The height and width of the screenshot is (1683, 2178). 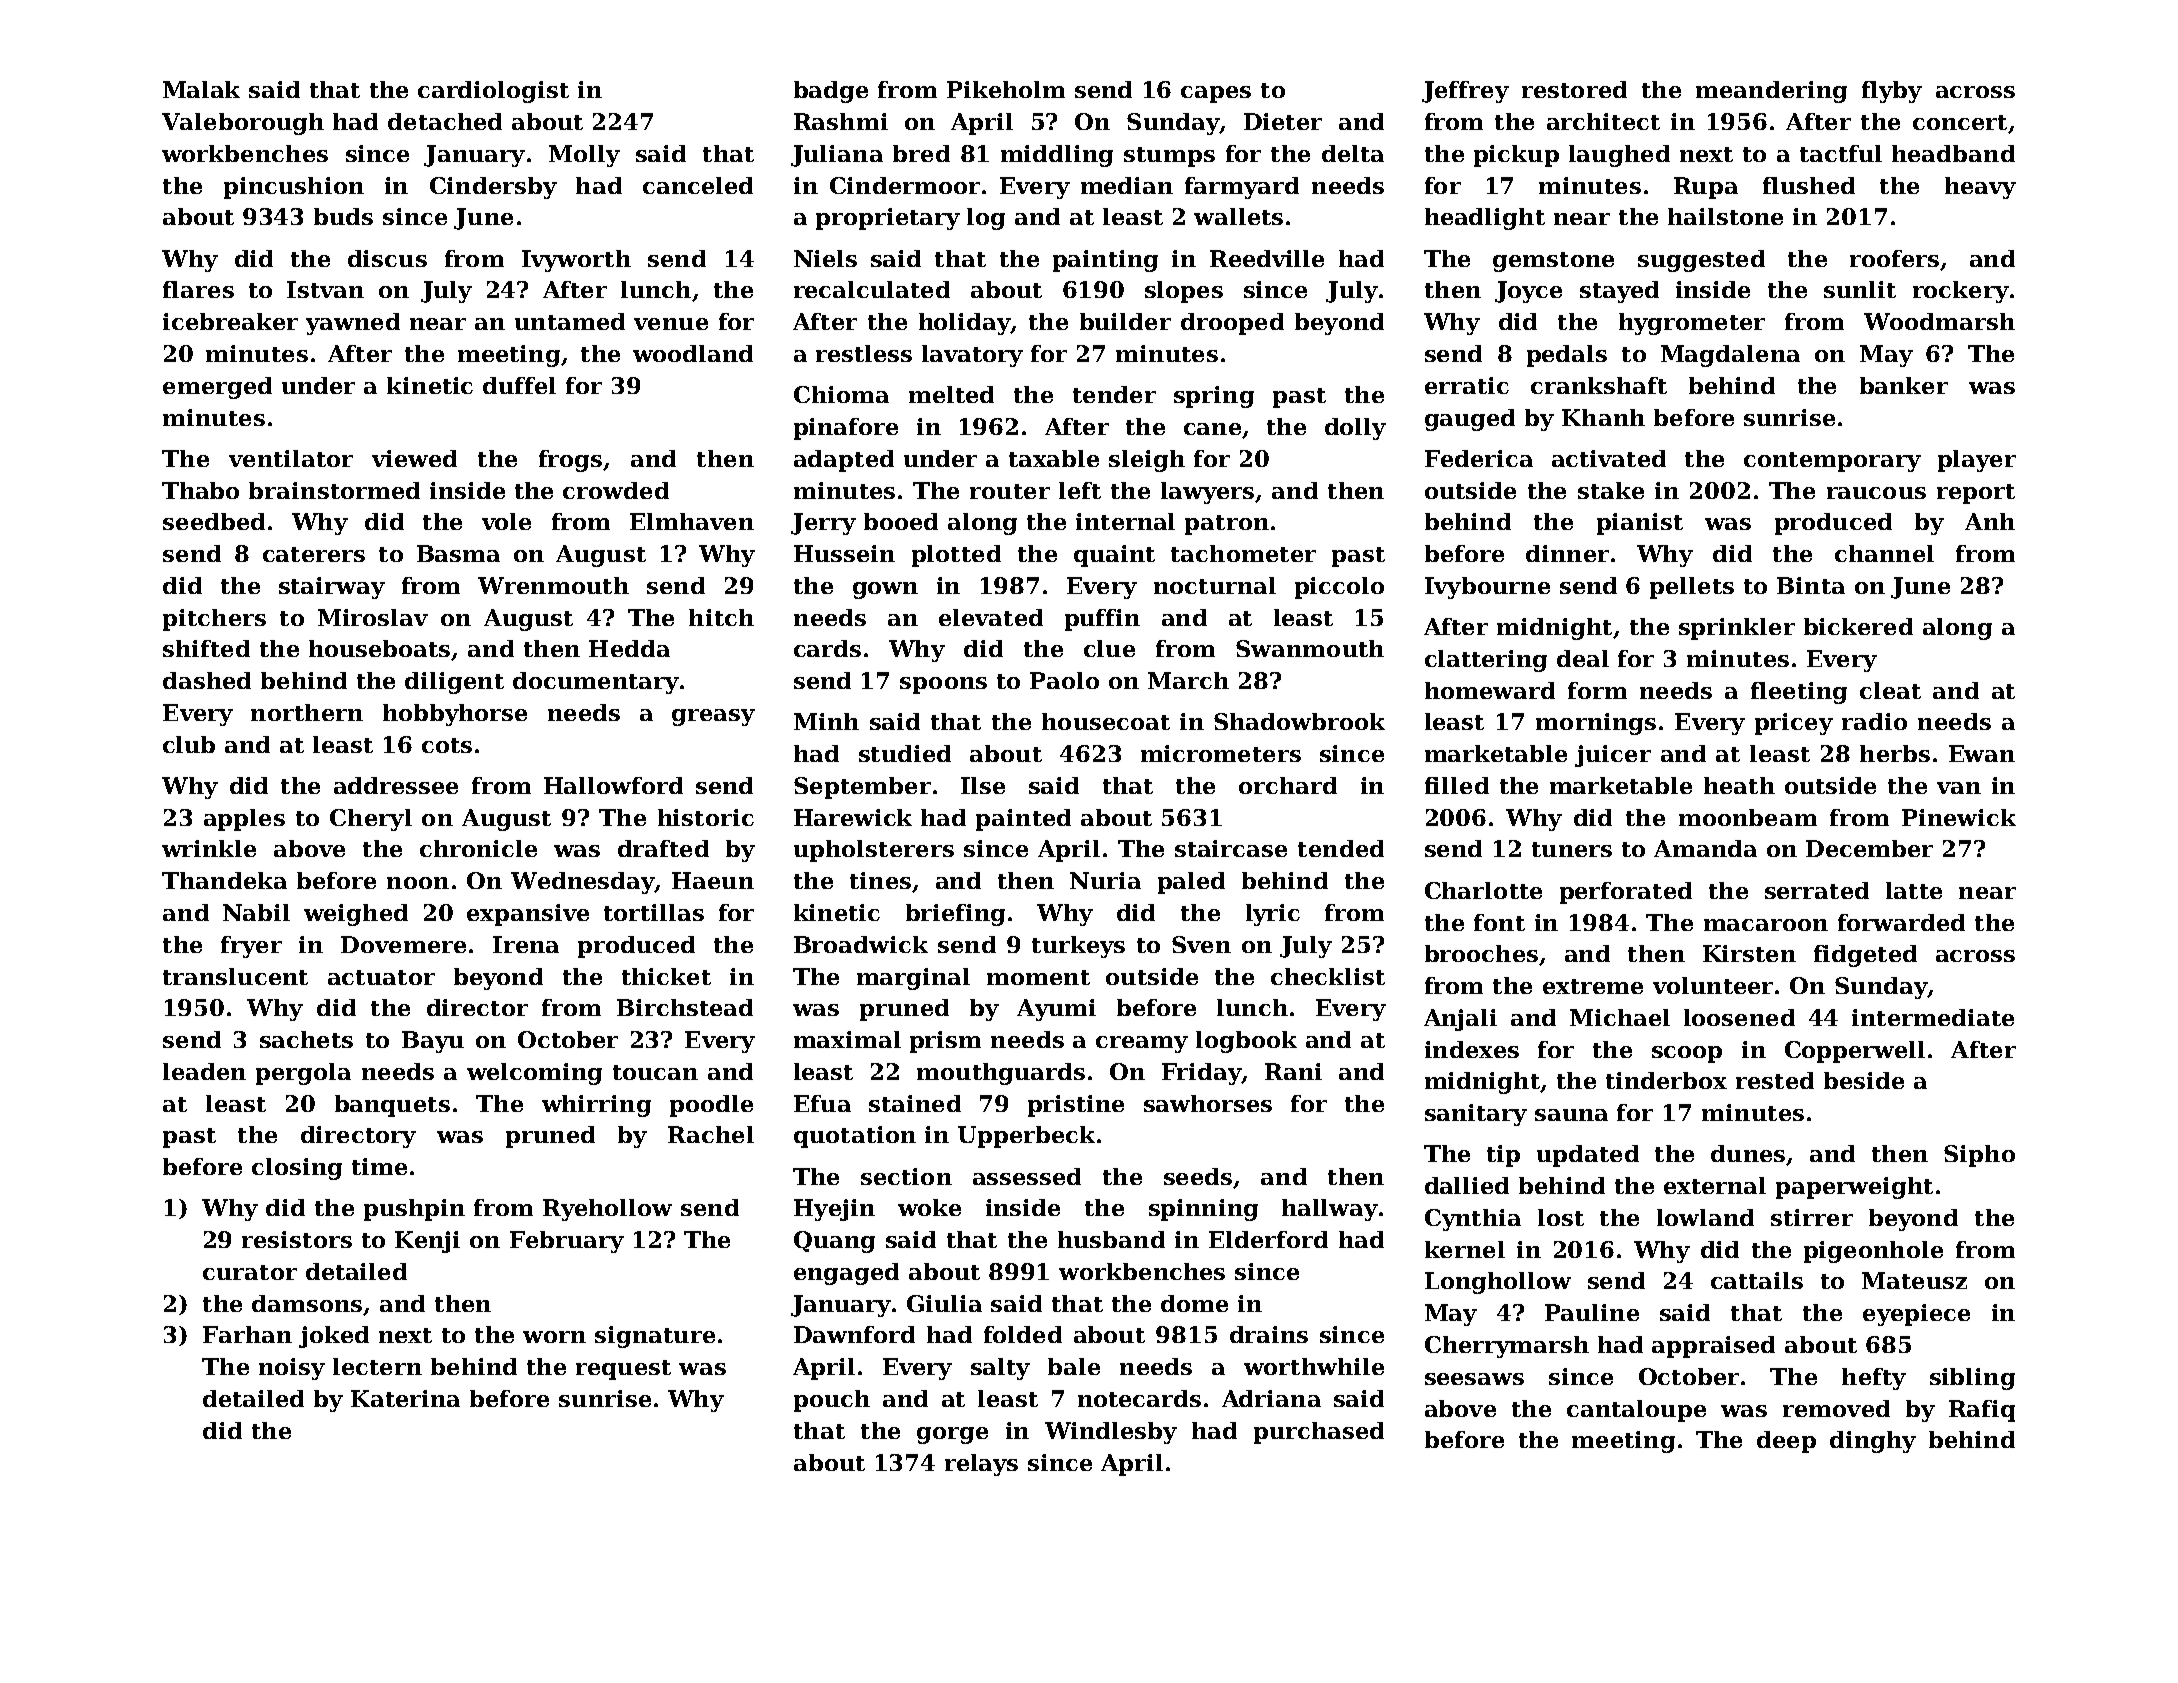 I want to click on intermediate, so click(x=1933, y=1017).
